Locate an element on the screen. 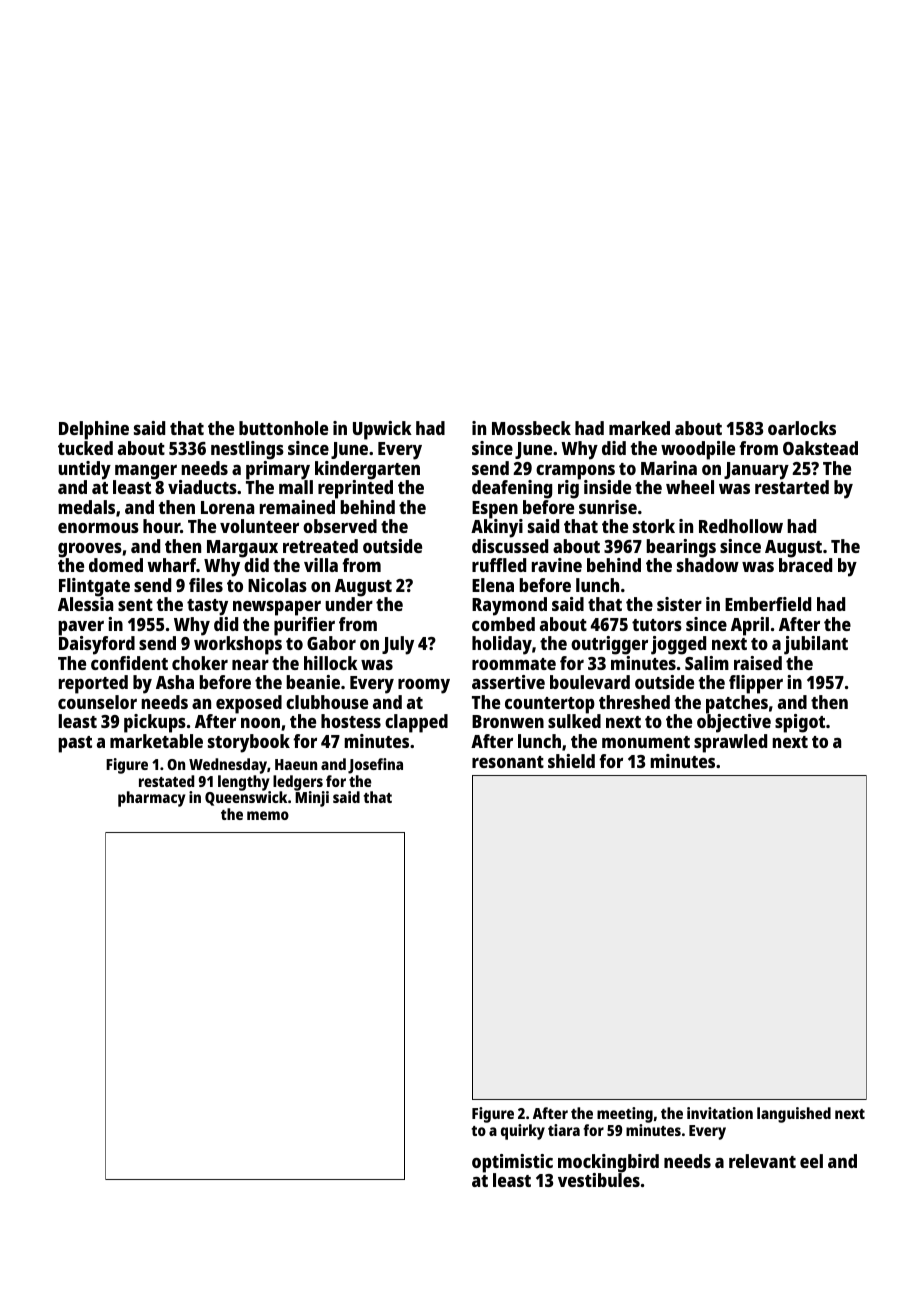 The height and width of the screenshot is (1308, 924). vestibules is located at coordinates (599, 1180).
